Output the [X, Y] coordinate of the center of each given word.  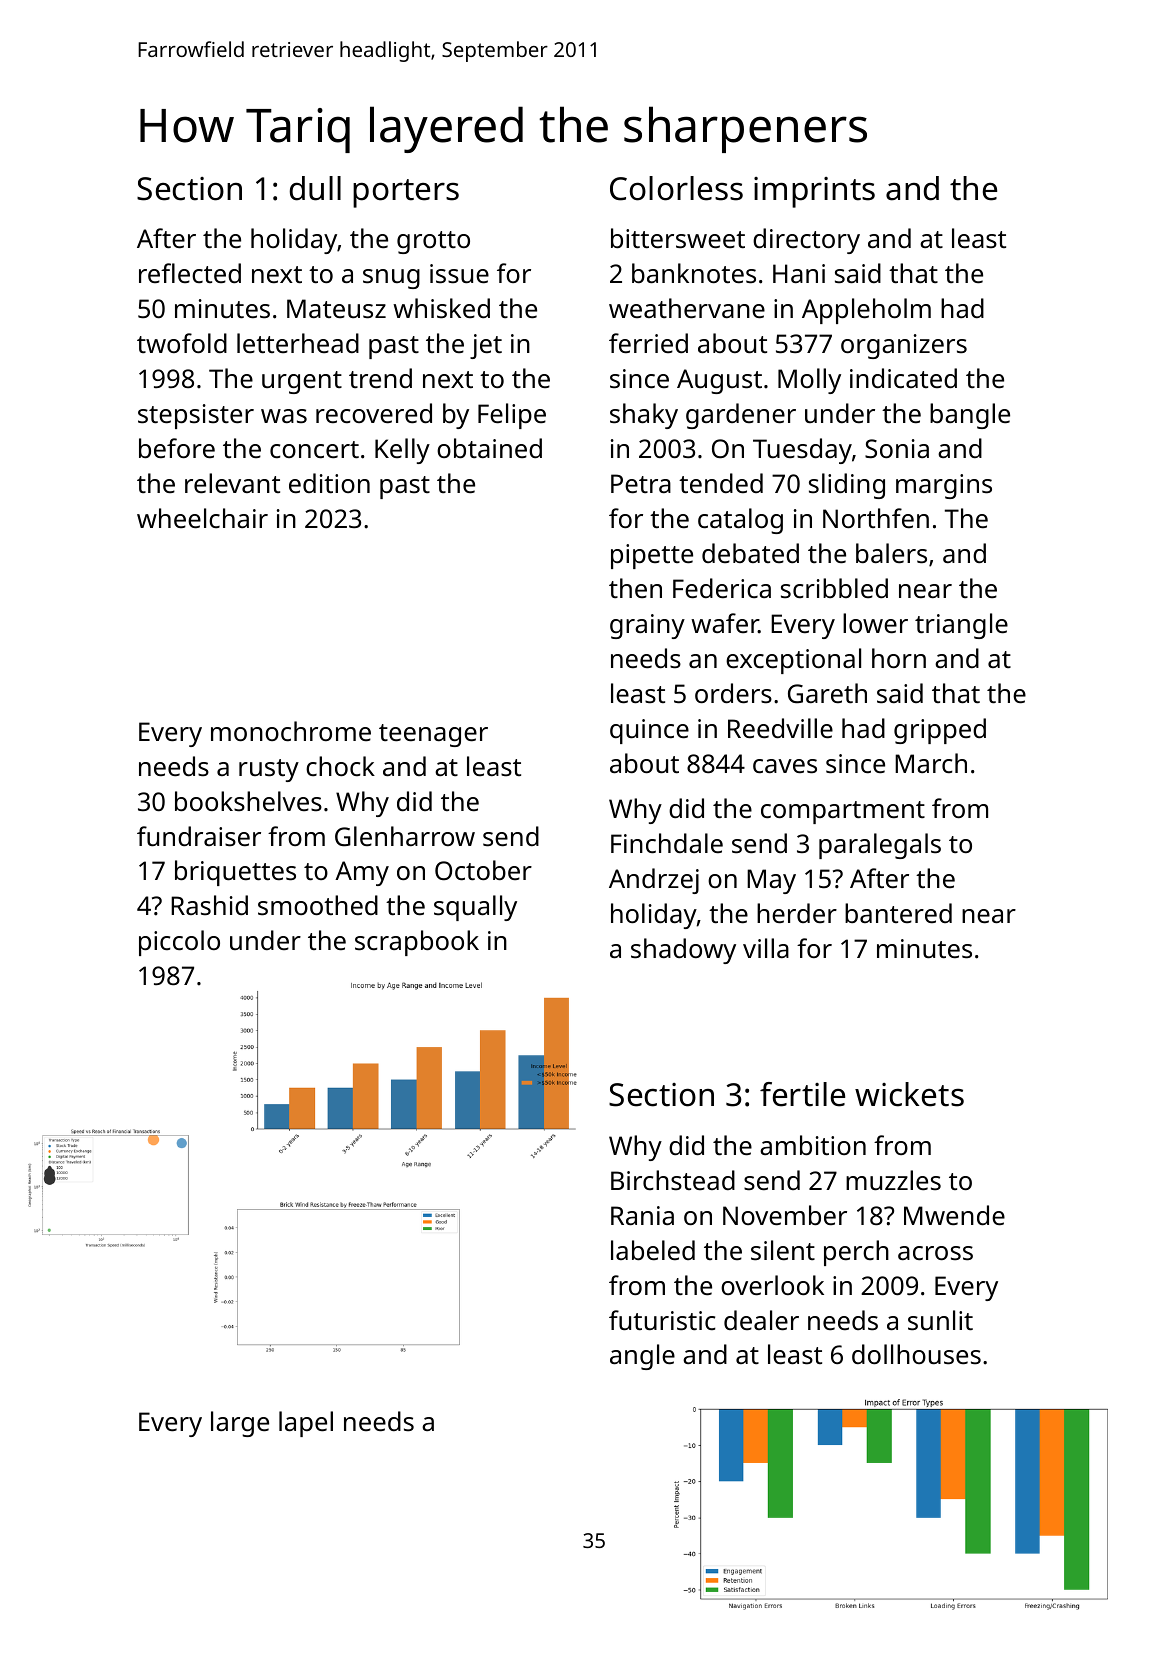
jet [486, 346]
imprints [814, 192]
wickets [909, 1094]
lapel [306, 1424]
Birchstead [673, 1180]
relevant [232, 483]
